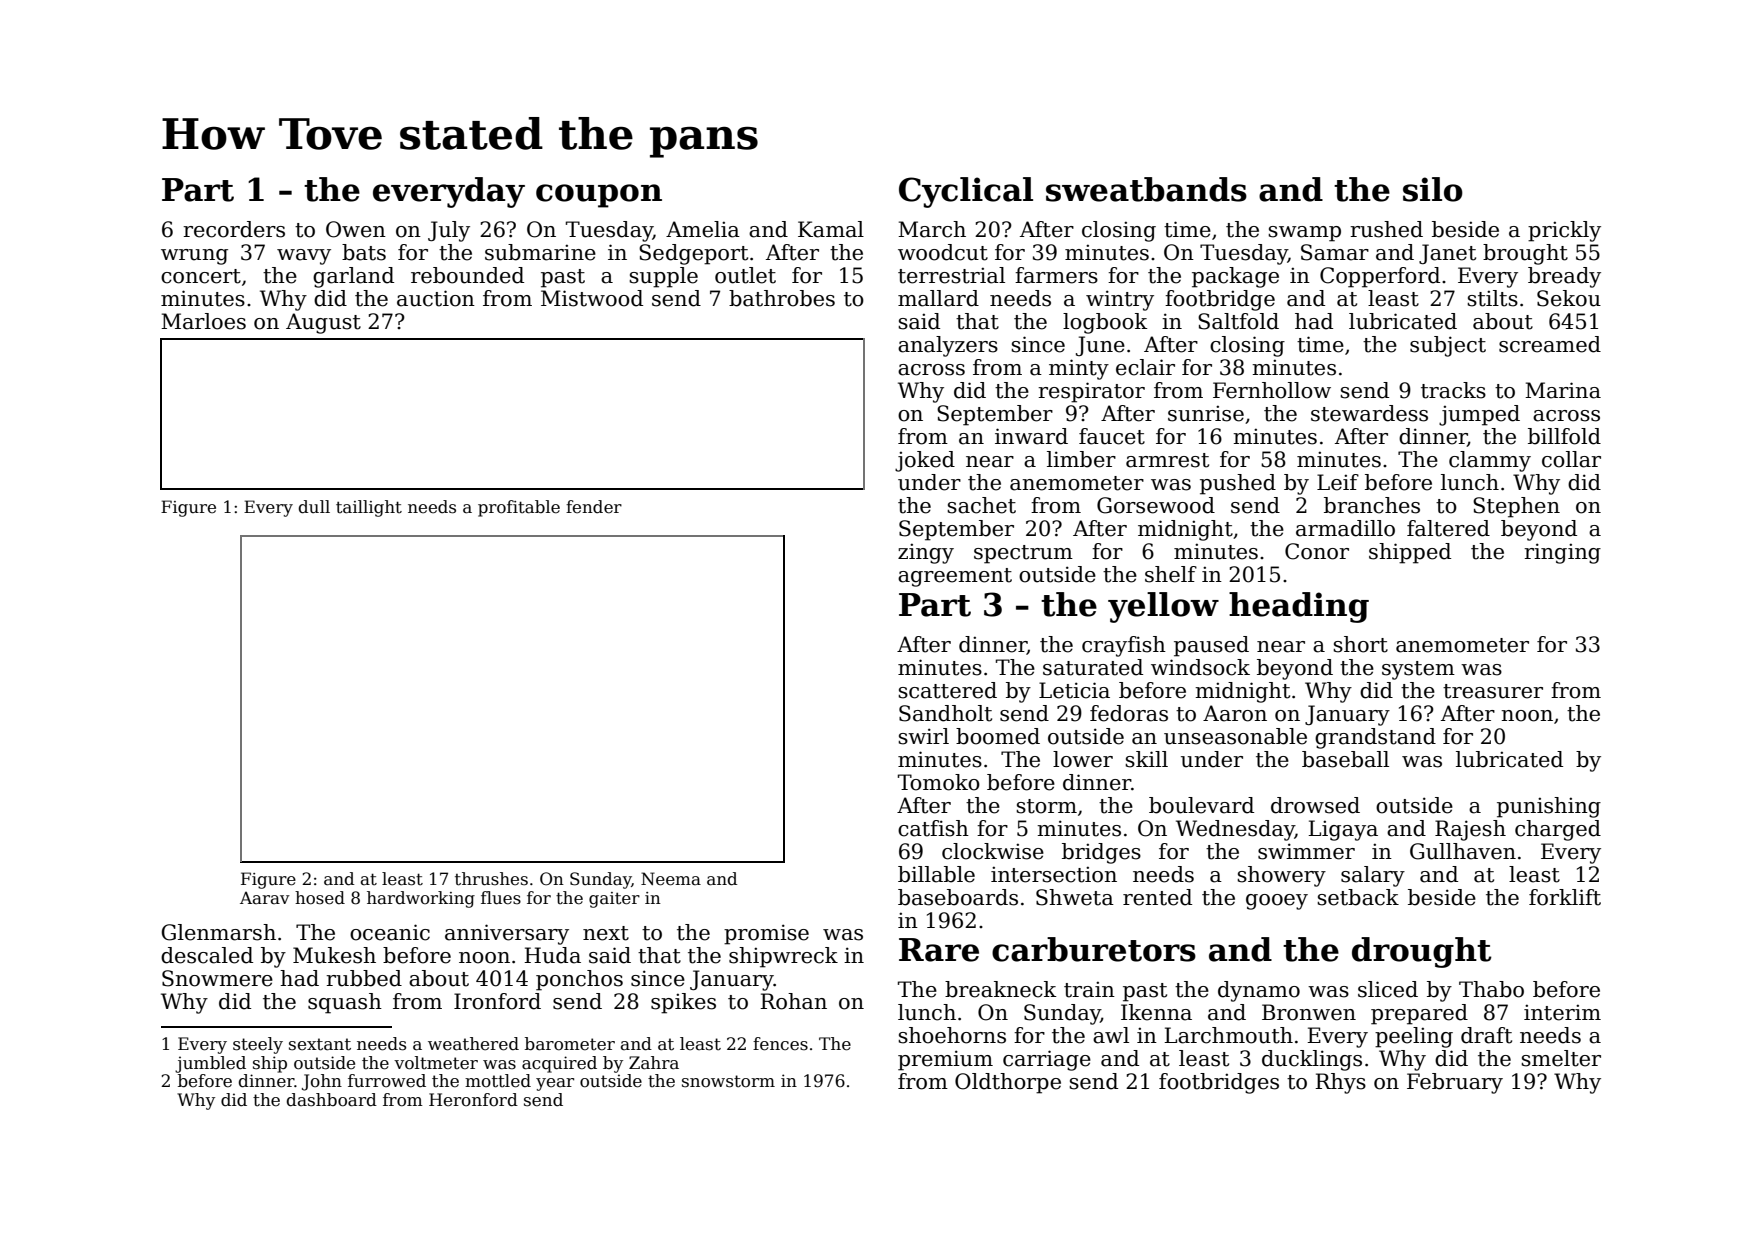 The height and width of the image is (1246, 1762). Describe the element at coordinates (1433, 189) in the image. I see `silo` at that location.
